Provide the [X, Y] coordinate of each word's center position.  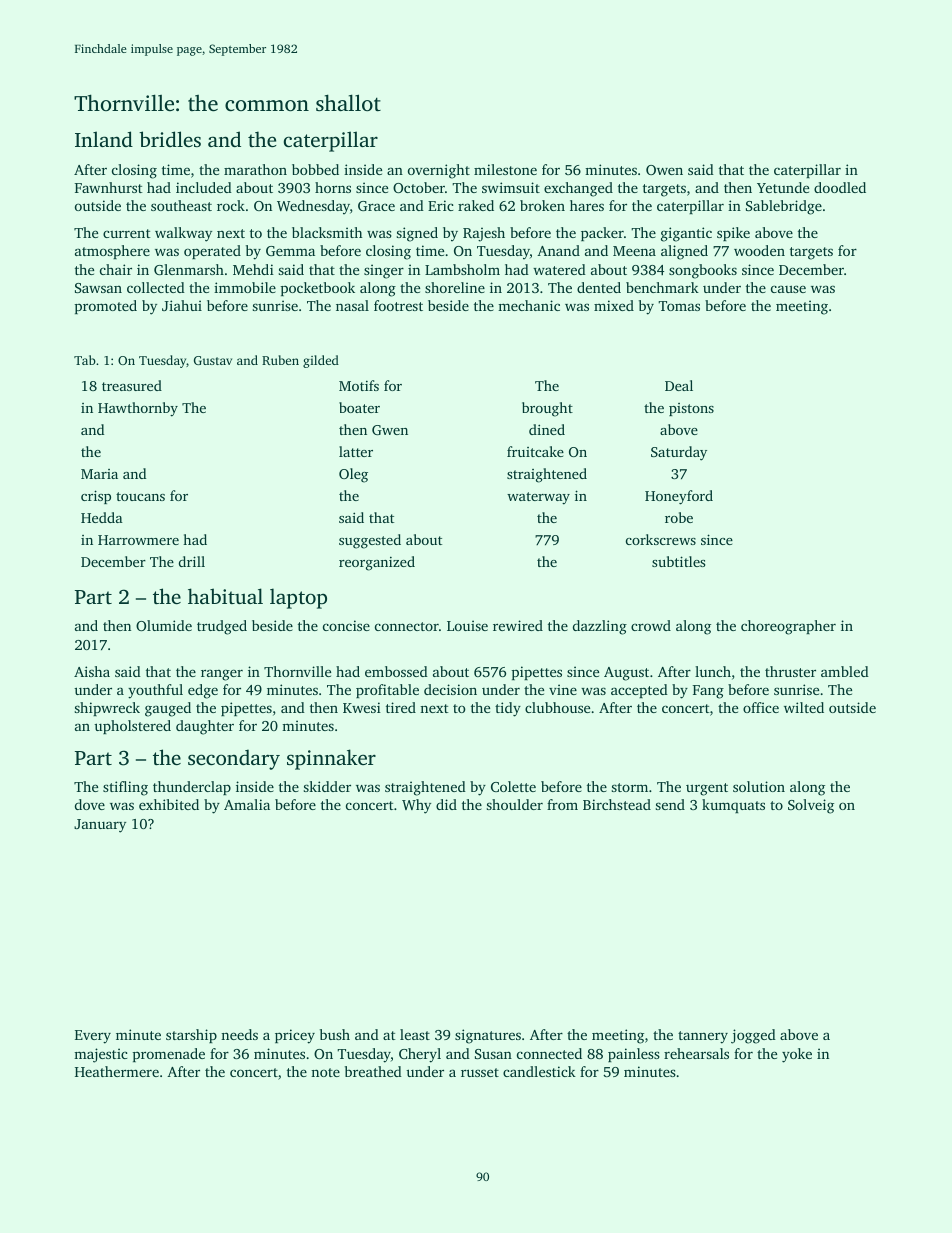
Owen [664, 170]
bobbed [315, 169]
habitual [225, 596]
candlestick [539, 1071]
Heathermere [117, 1071]
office [761, 707]
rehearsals [696, 1053]
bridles [170, 139]
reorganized [377, 563]
